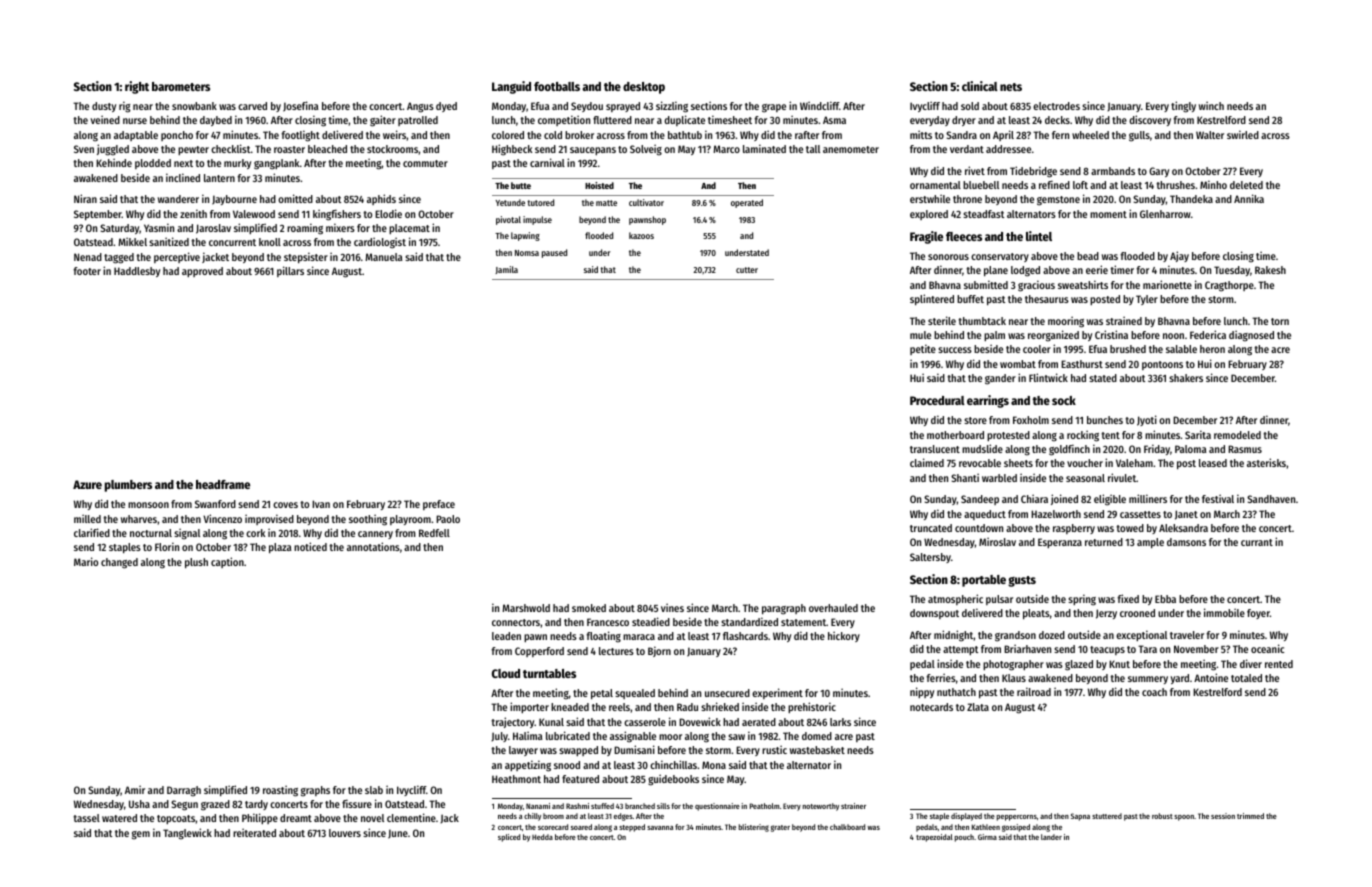  Describe the element at coordinates (1165, 599) in the screenshot. I see `Ebba` at that location.
